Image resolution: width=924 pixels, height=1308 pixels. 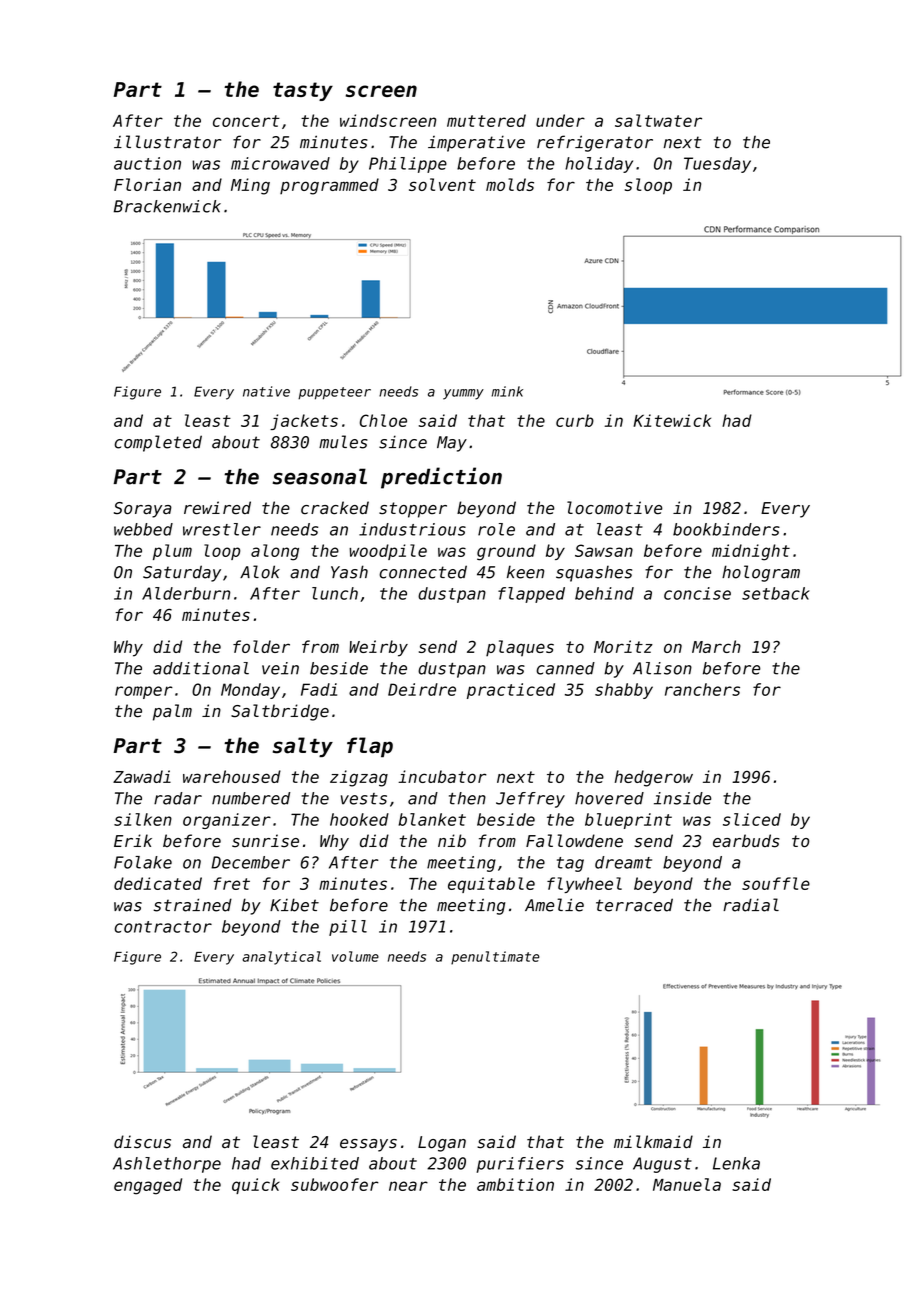 What do you see at coordinates (142, 1142) in the screenshot?
I see `discus` at bounding box center [142, 1142].
